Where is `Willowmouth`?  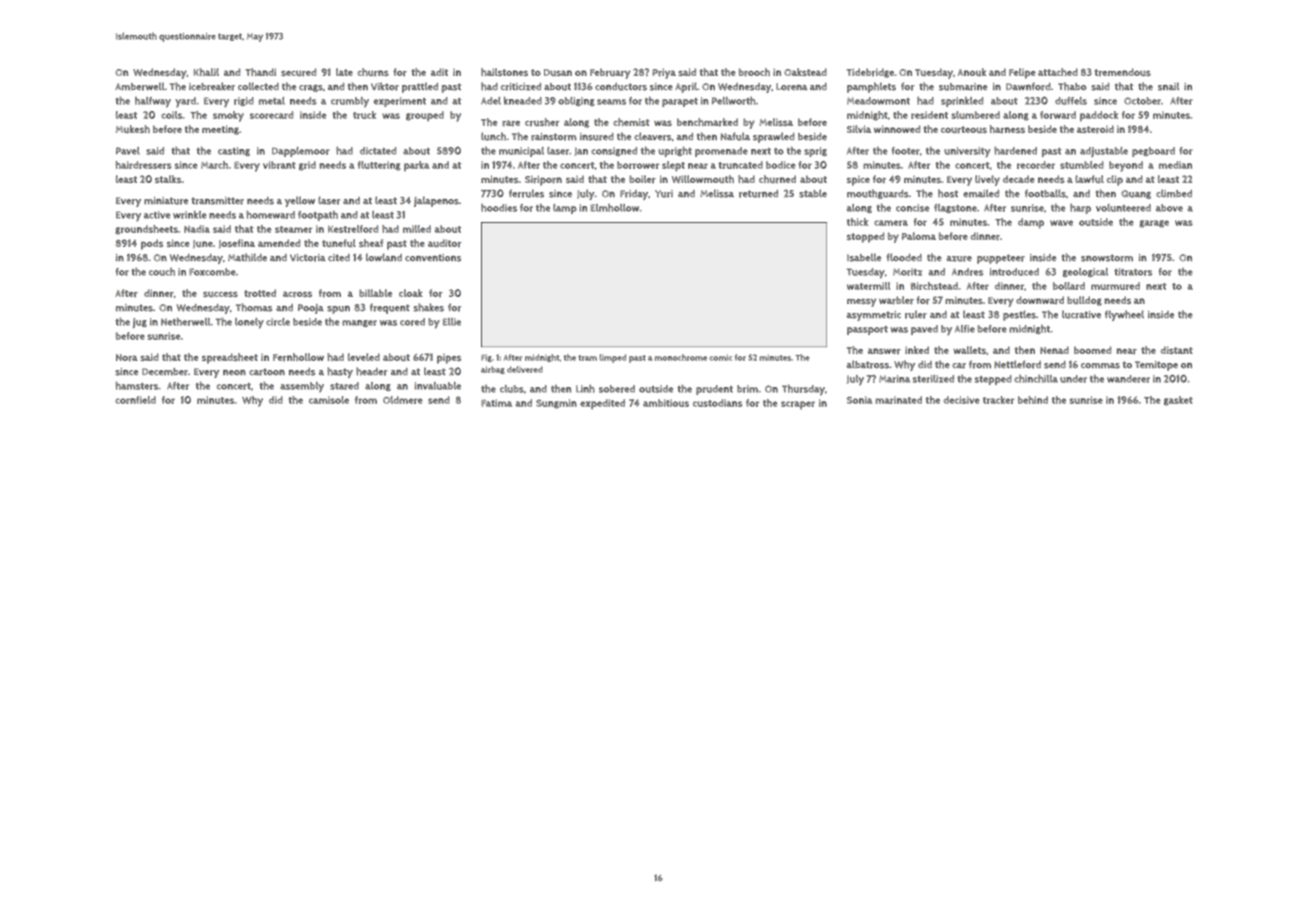 Willowmouth is located at coordinates (703, 179).
